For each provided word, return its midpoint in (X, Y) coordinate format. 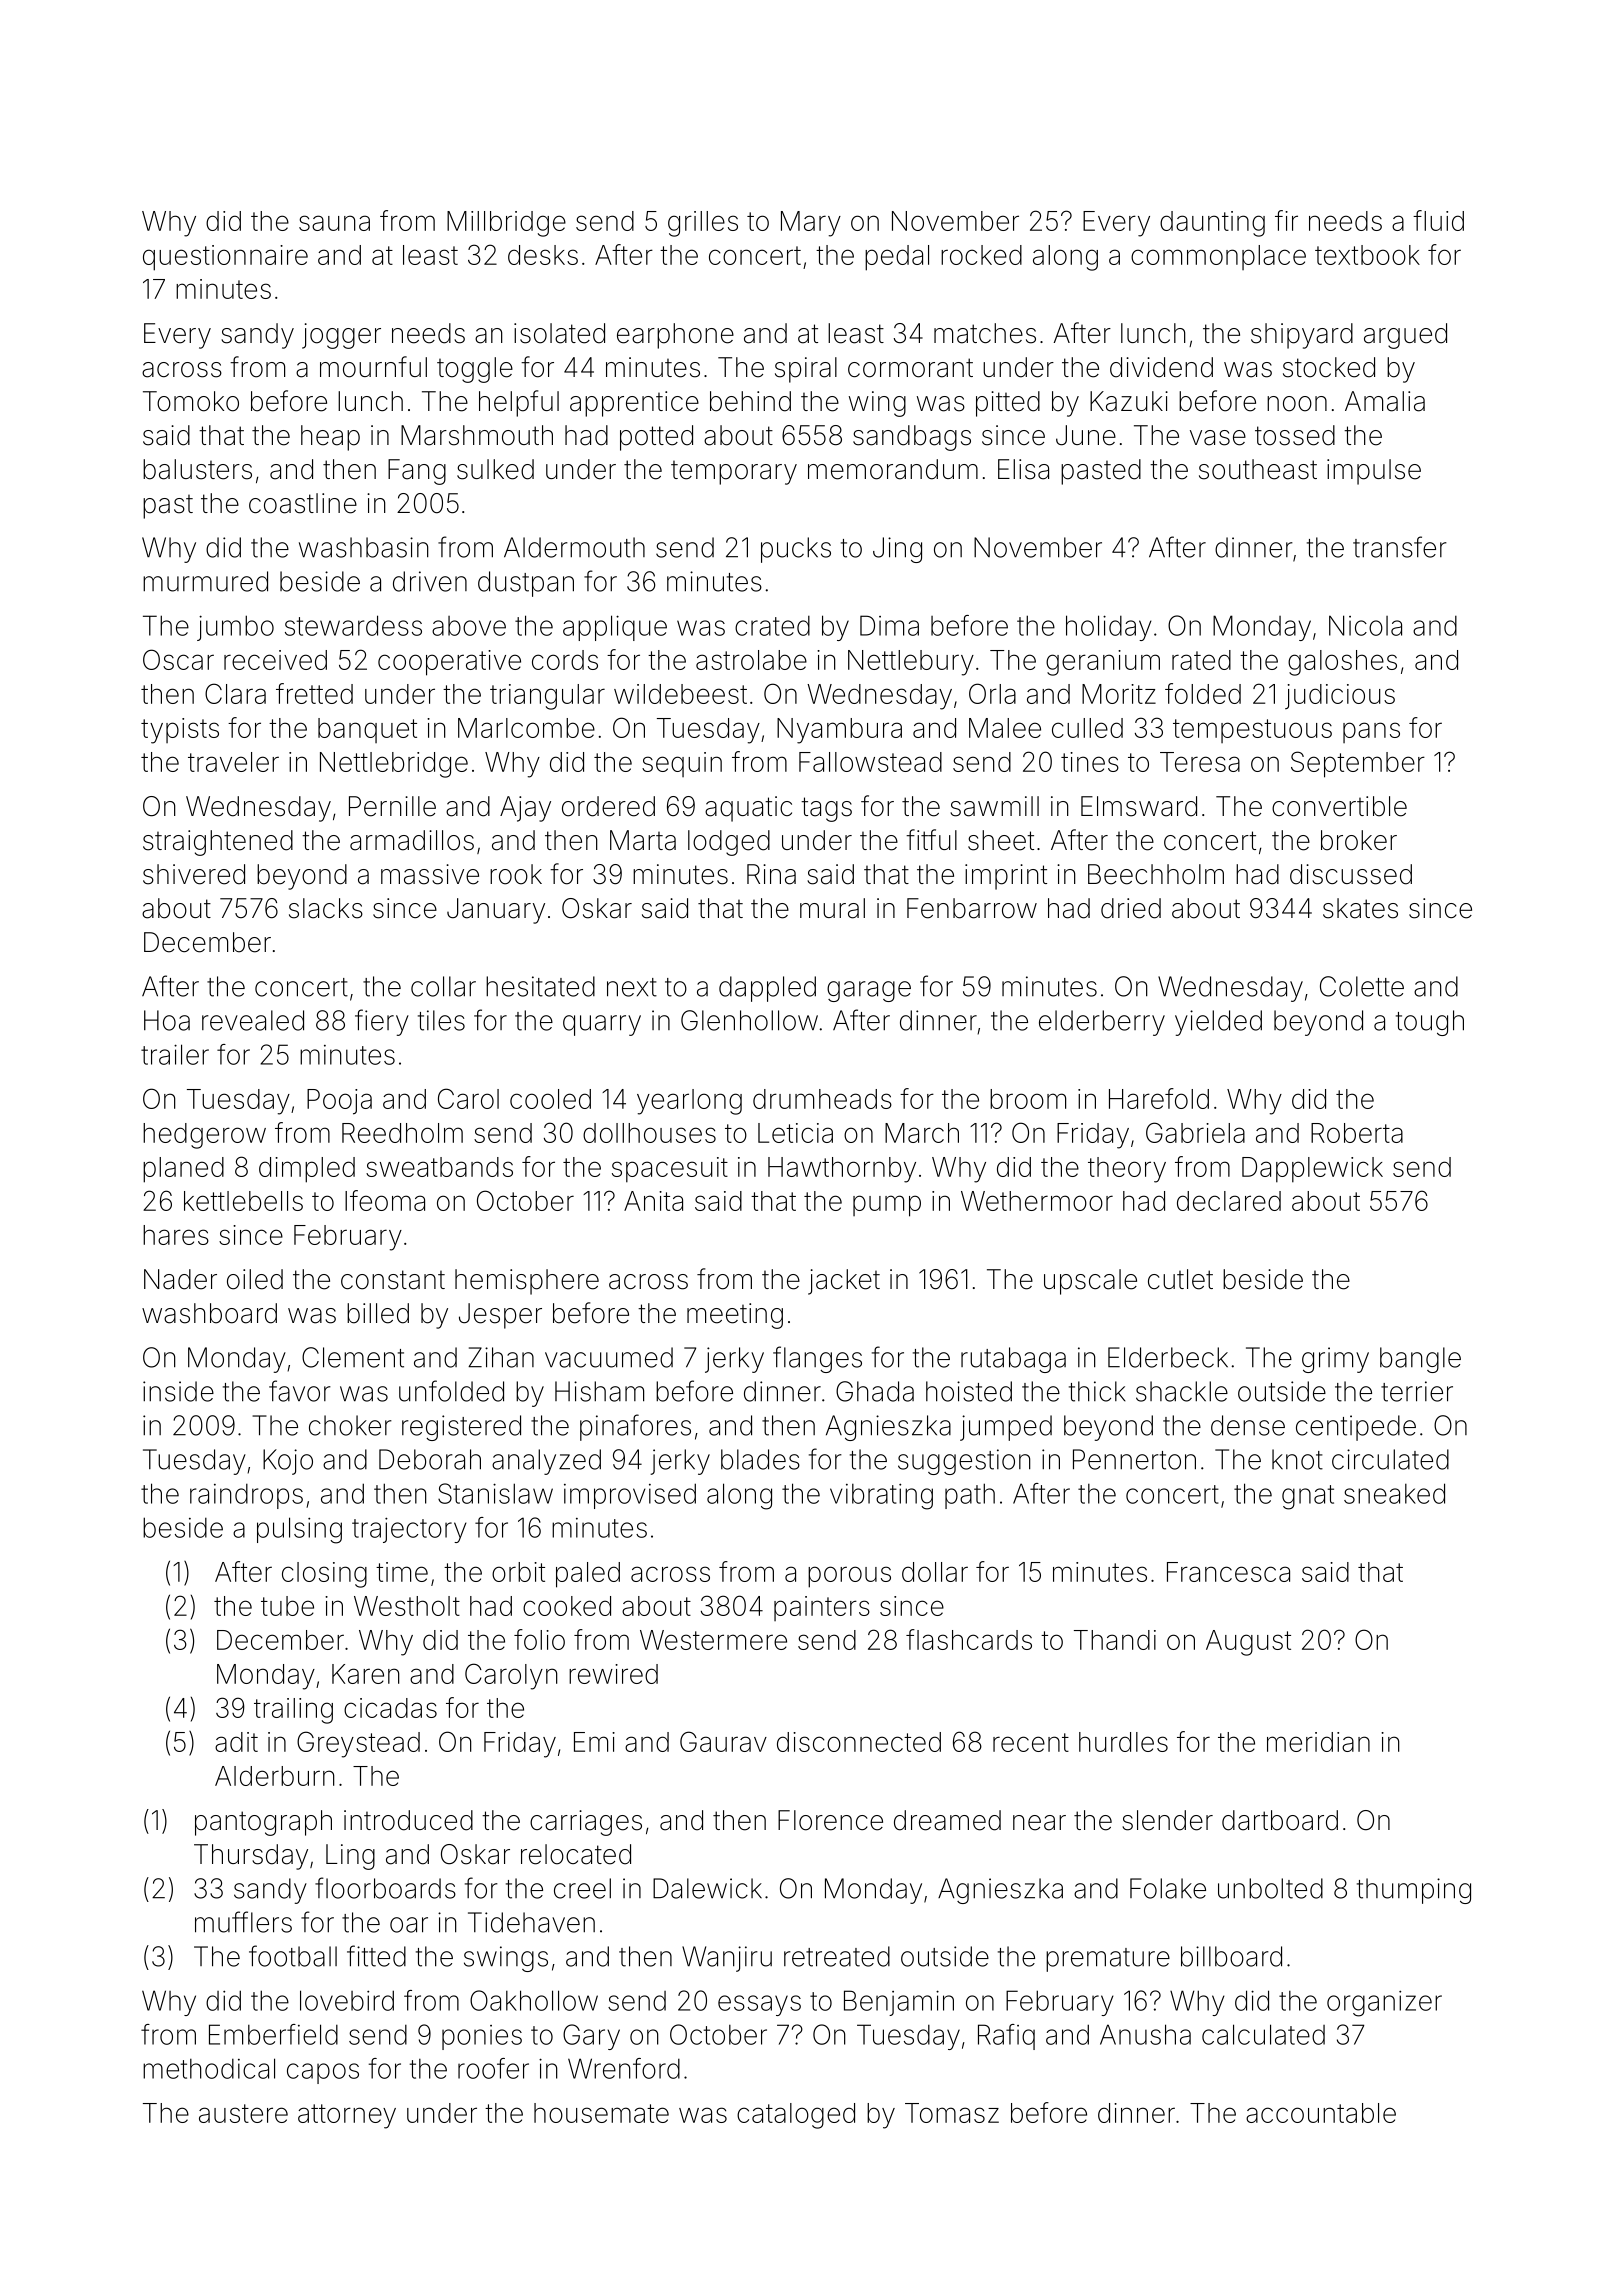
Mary (811, 224)
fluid (1438, 220)
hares (176, 1235)
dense (1248, 1425)
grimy (1335, 1360)
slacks (326, 908)
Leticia (795, 1133)
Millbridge (506, 224)
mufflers (243, 1922)
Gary (591, 2037)
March (922, 1133)
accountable (1321, 2113)
